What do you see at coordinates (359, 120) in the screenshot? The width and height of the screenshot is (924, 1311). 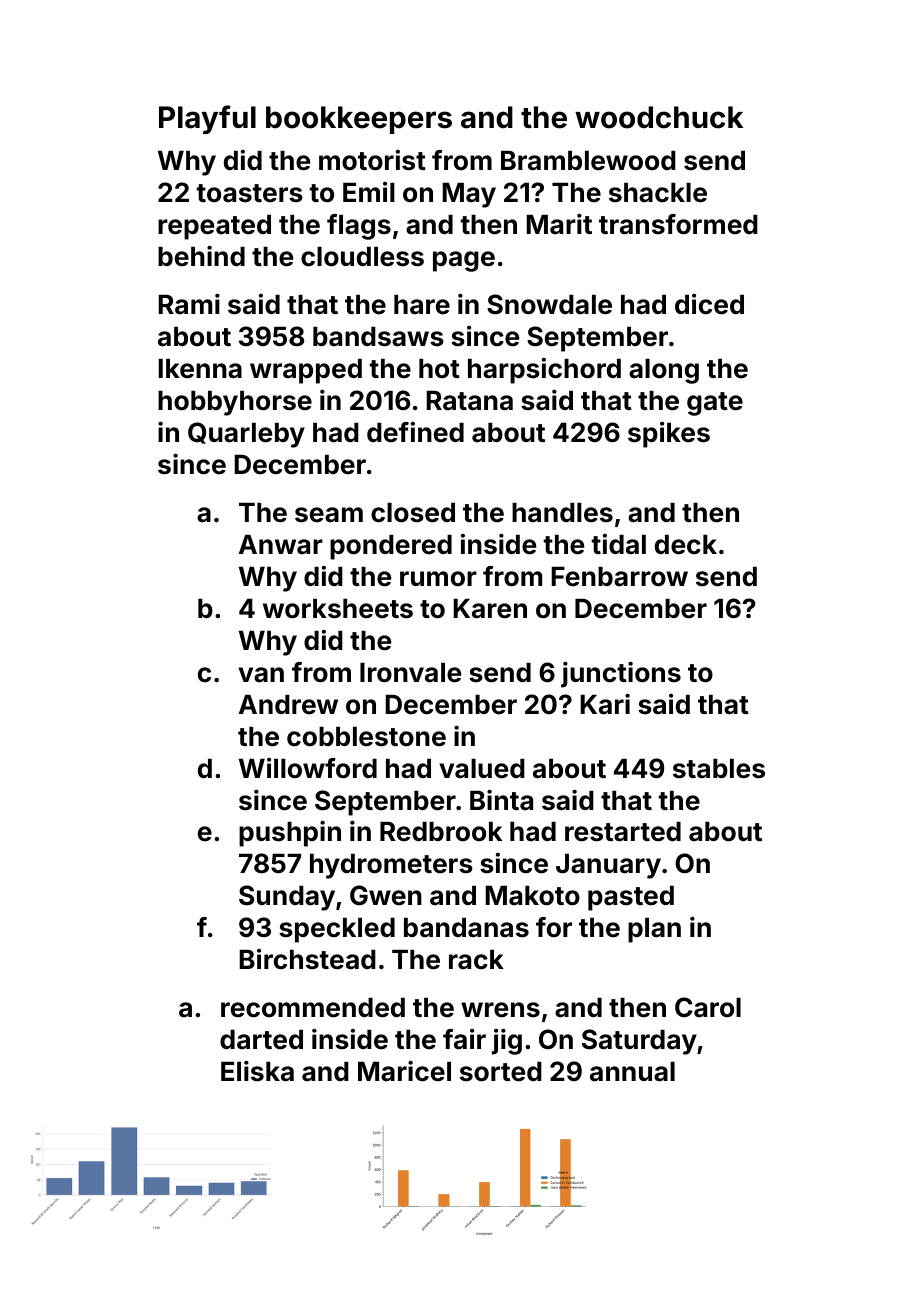 I see `bookkeepers` at bounding box center [359, 120].
